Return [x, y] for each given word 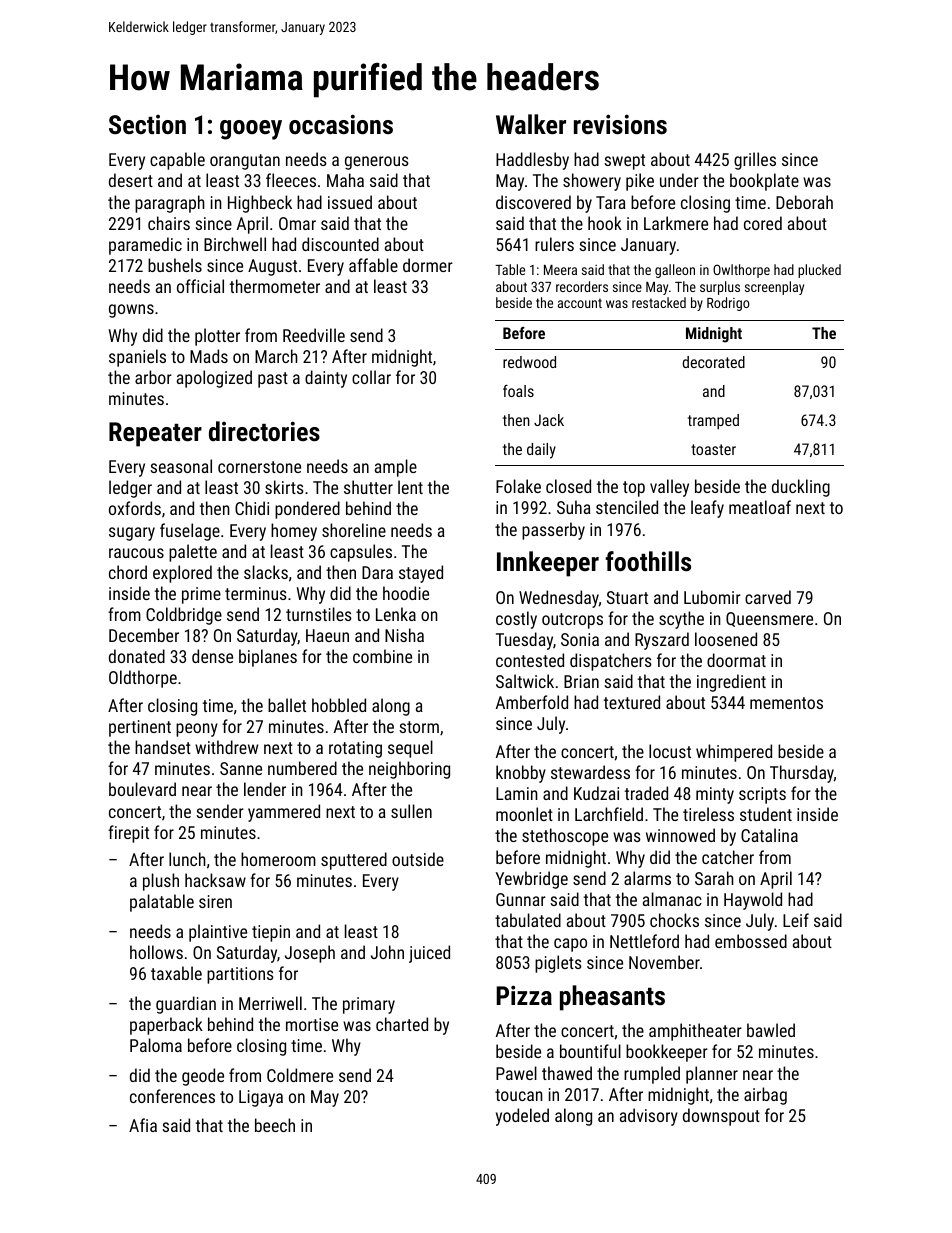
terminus [256, 593]
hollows [156, 952]
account [580, 303]
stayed [421, 574]
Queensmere [769, 619]
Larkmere [676, 223]
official [200, 286]
